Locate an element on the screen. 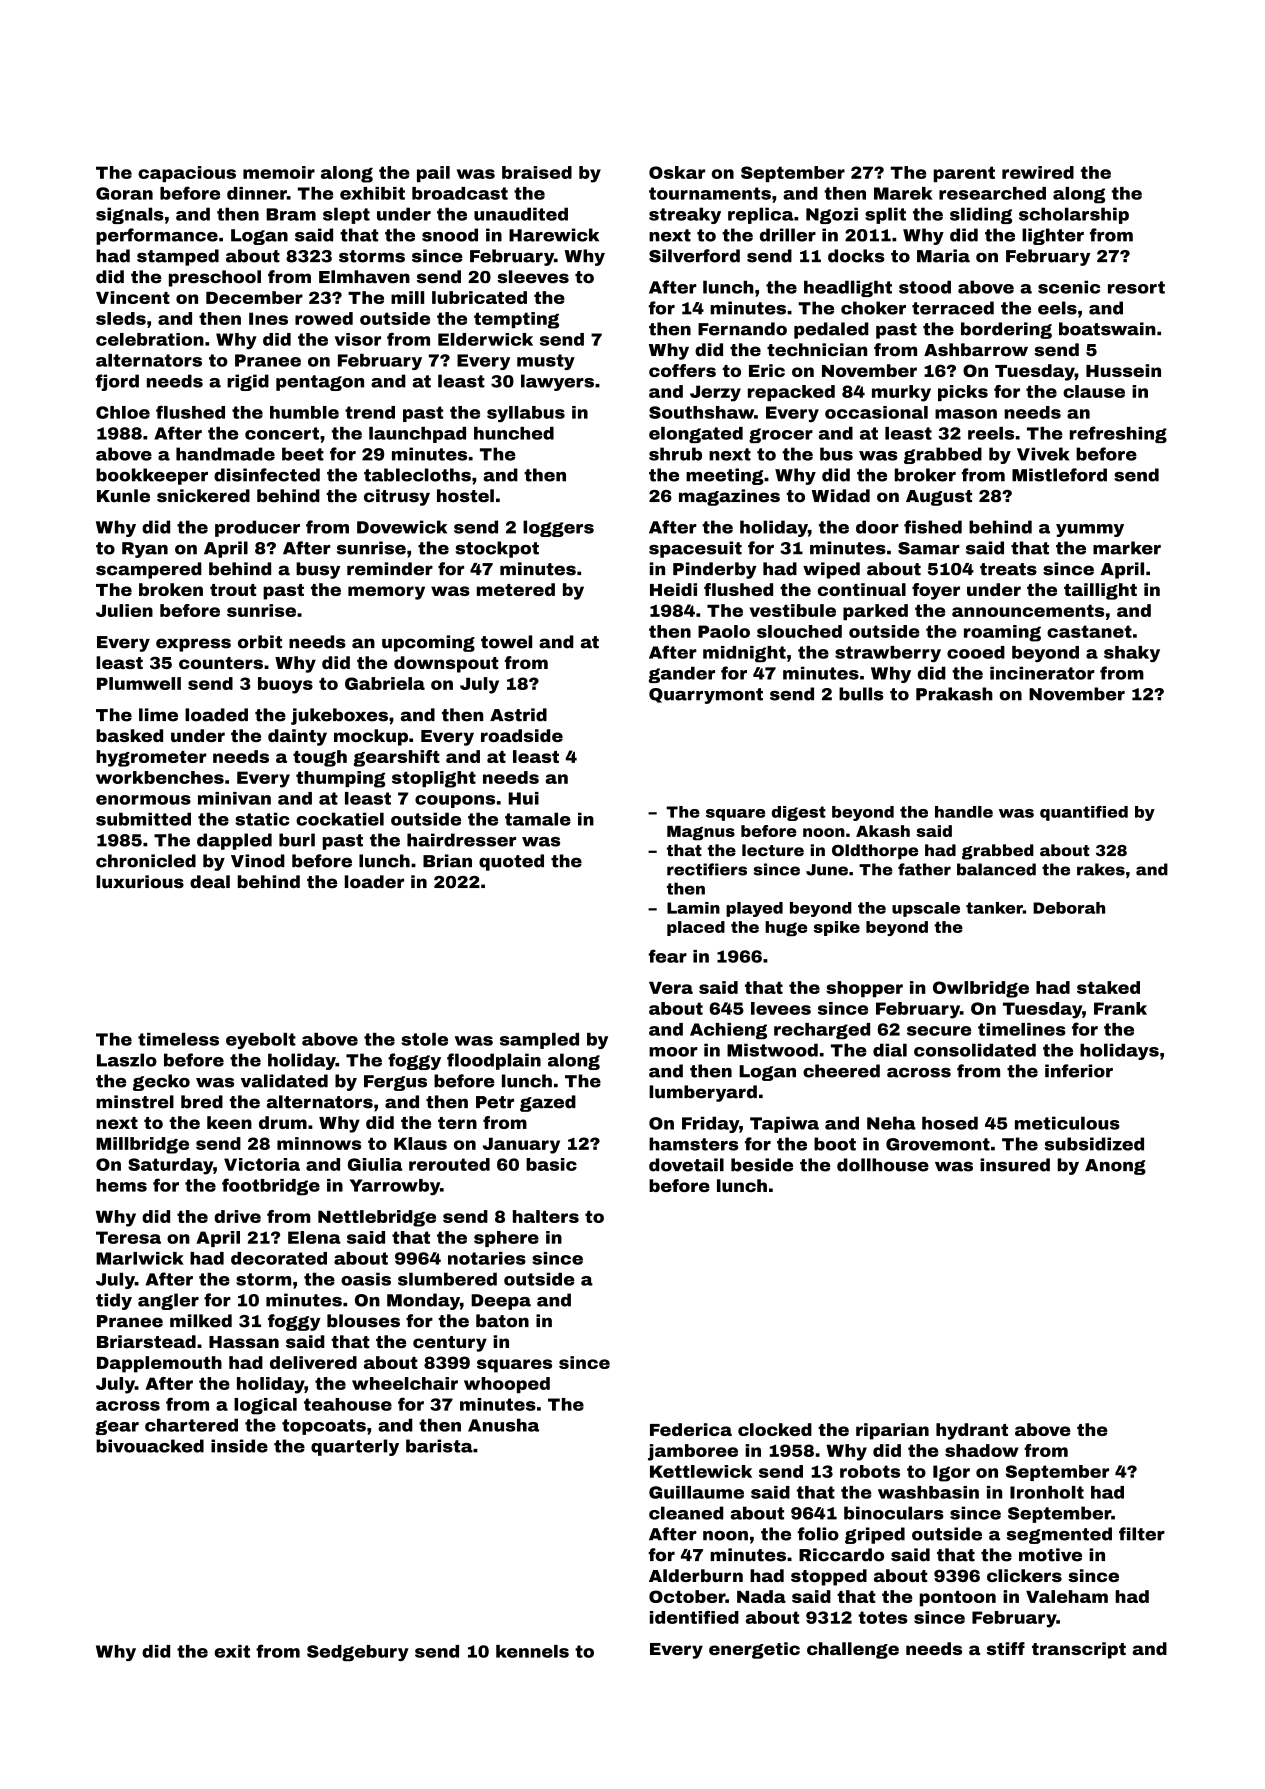  Frank is located at coordinates (1120, 1008).
